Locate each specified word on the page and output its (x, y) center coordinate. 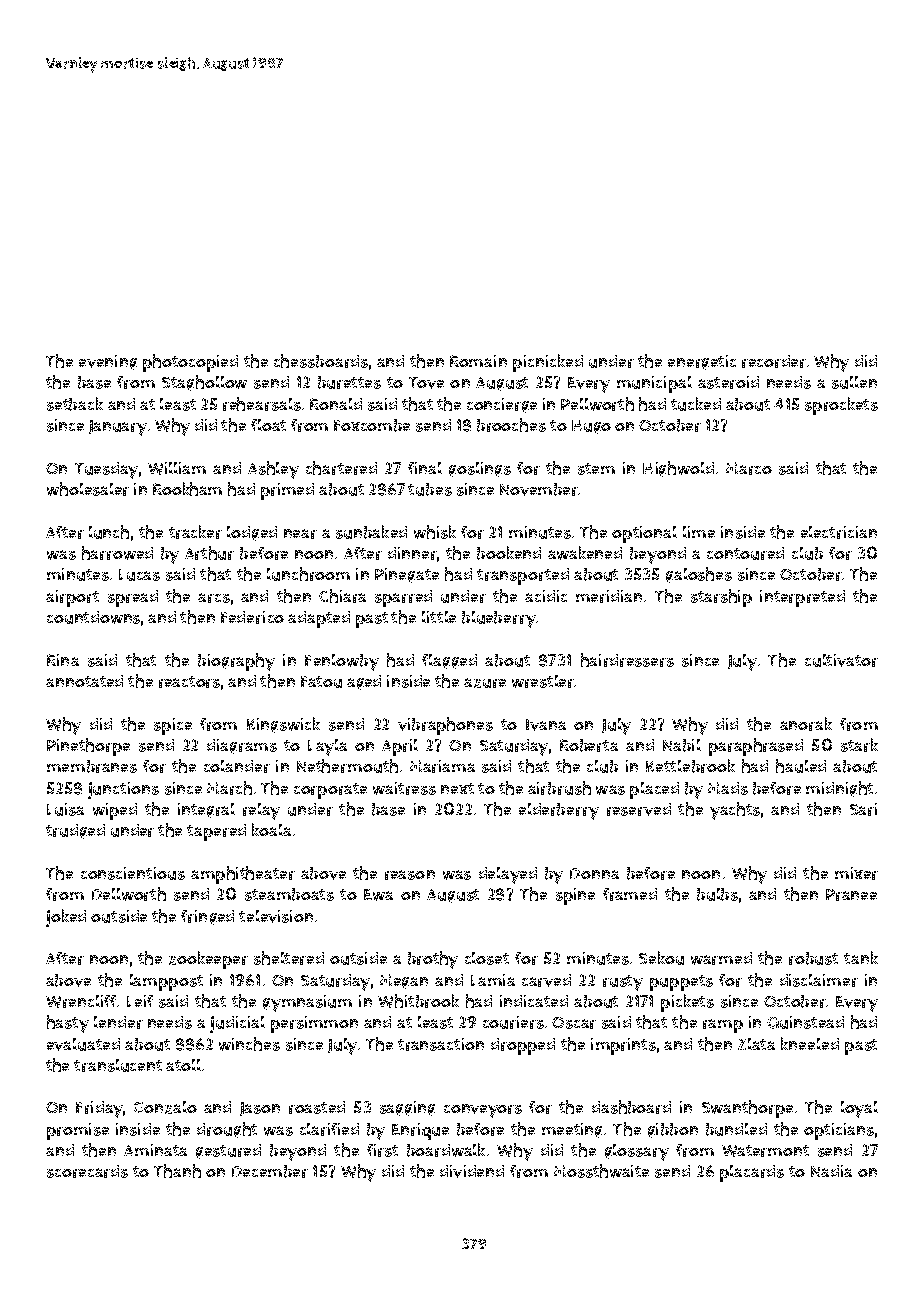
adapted (319, 619)
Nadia (831, 1171)
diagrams (242, 746)
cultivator (841, 660)
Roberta (589, 745)
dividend (472, 1171)
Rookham (187, 489)
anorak (806, 724)
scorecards (87, 1171)
